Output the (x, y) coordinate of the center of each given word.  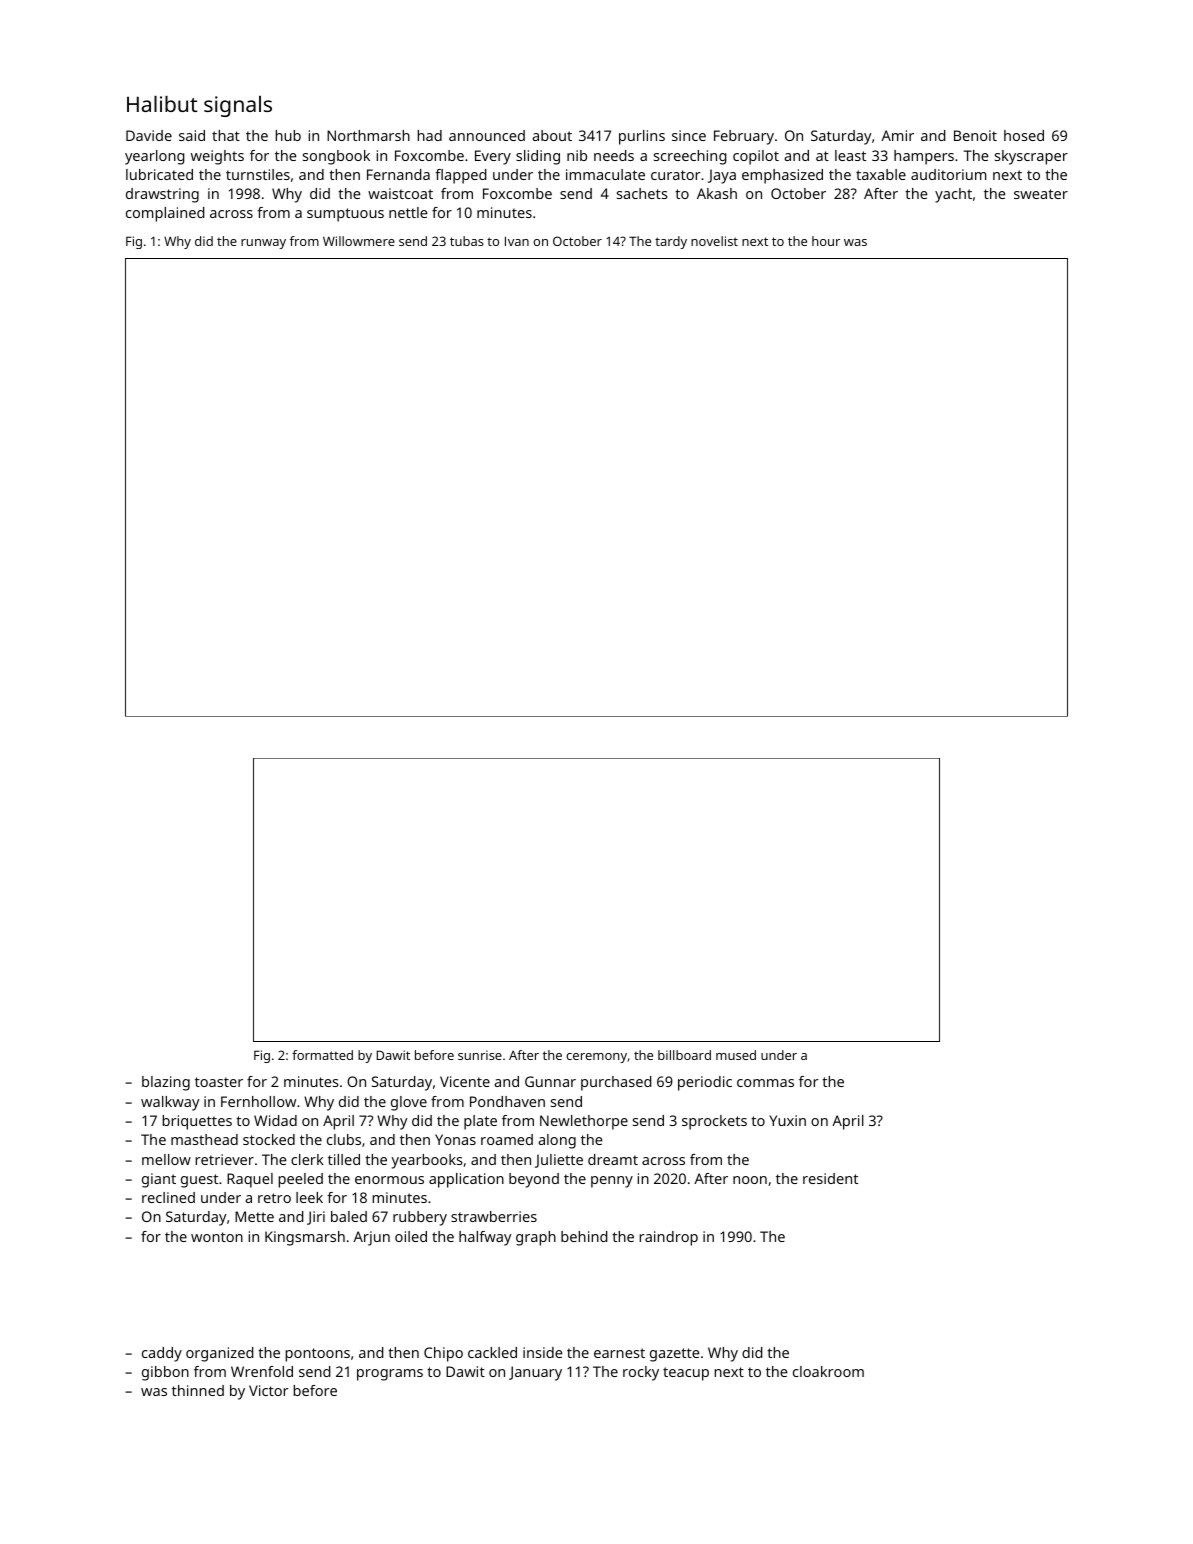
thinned (198, 1390)
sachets (642, 193)
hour (826, 241)
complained (165, 214)
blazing (166, 1083)
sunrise (480, 1055)
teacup (686, 1374)
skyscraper (1031, 157)
